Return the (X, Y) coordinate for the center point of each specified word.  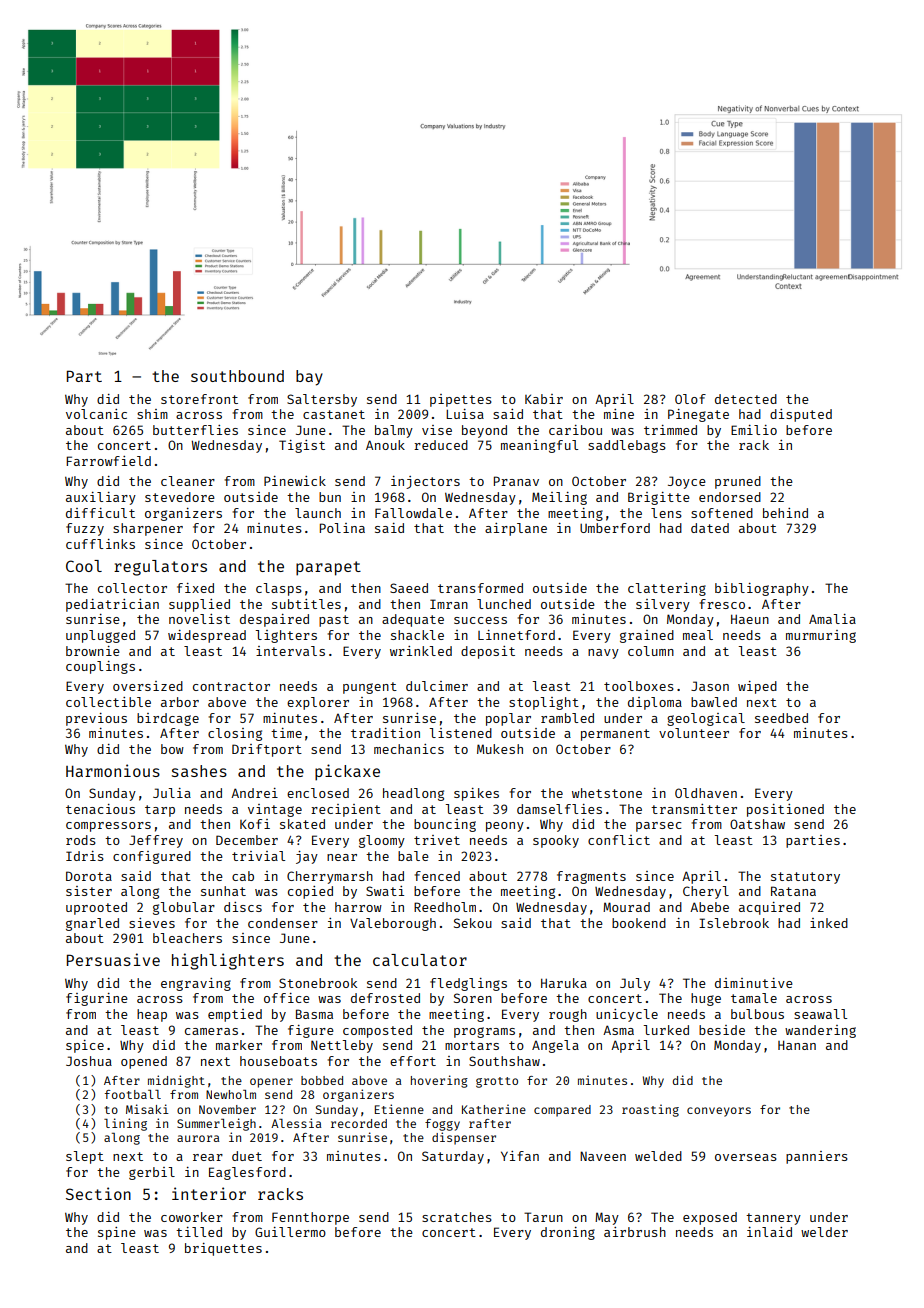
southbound (237, 376)
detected (746, 399)
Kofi (255, 824)
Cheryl (706, 892)
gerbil (152, 1173)
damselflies (559, 809)
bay (309, 378)
